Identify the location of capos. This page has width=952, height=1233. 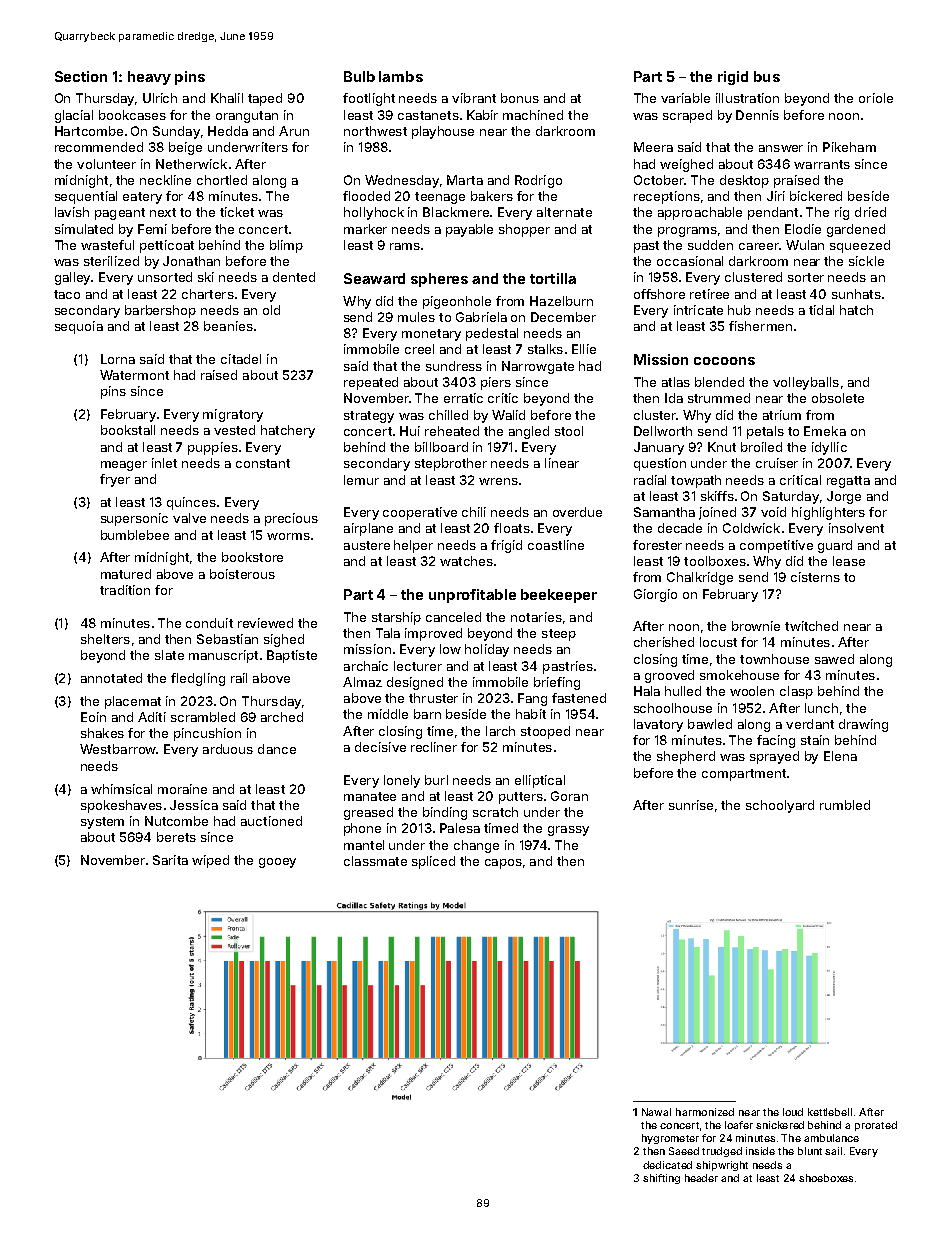
(503, 864).
